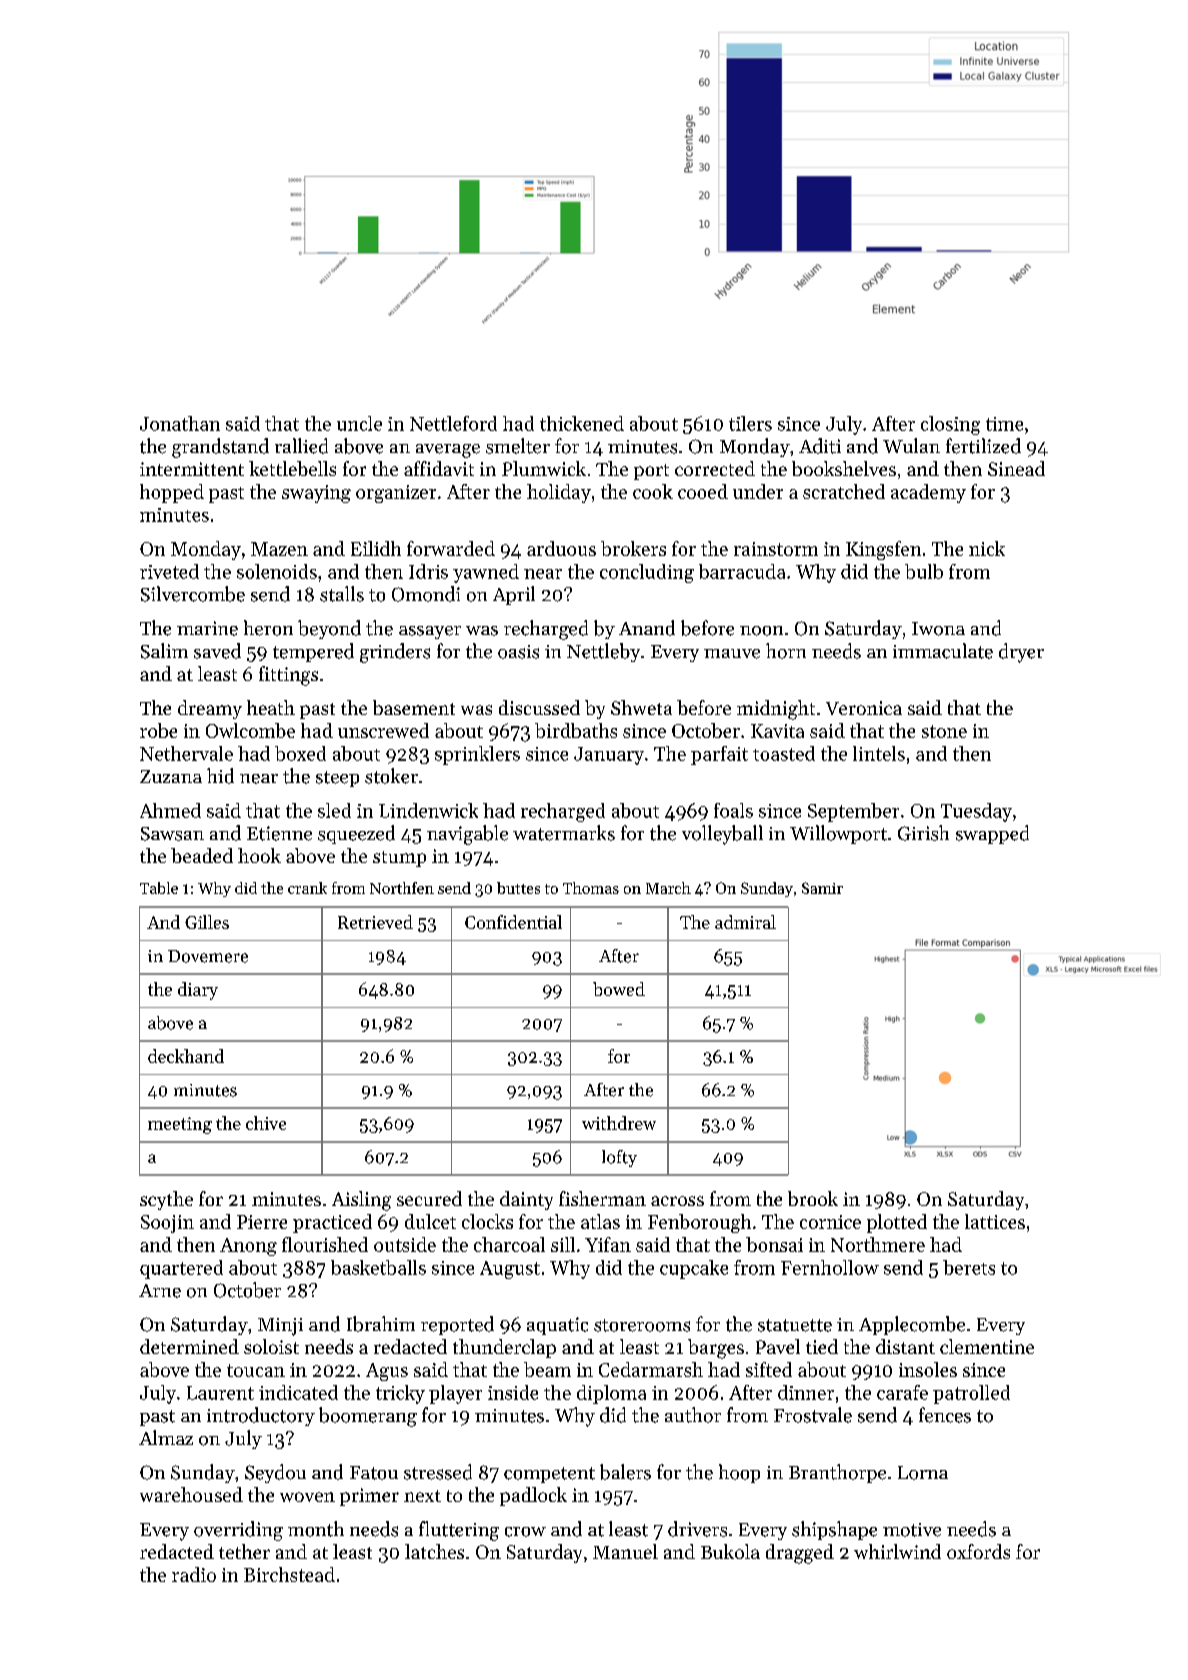 Image resolution: width=1188 pixels, height=1680 pixels. I want to click on drivers, so click(697, 1529).
